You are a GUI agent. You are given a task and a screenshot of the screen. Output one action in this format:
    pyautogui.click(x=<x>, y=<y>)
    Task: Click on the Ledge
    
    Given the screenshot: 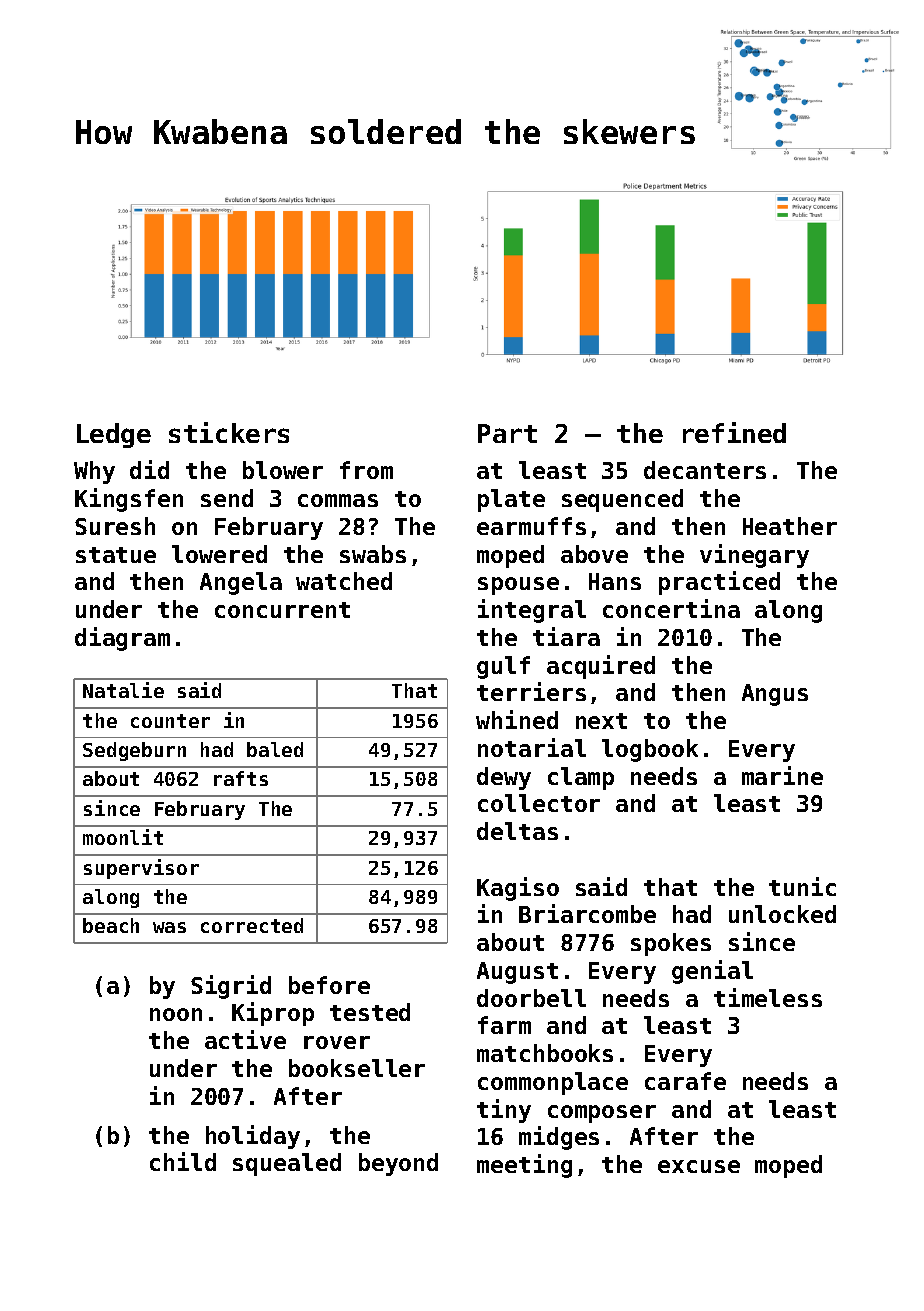 What is the action you would take?
    pyautogui.click(x=114, y=435)
